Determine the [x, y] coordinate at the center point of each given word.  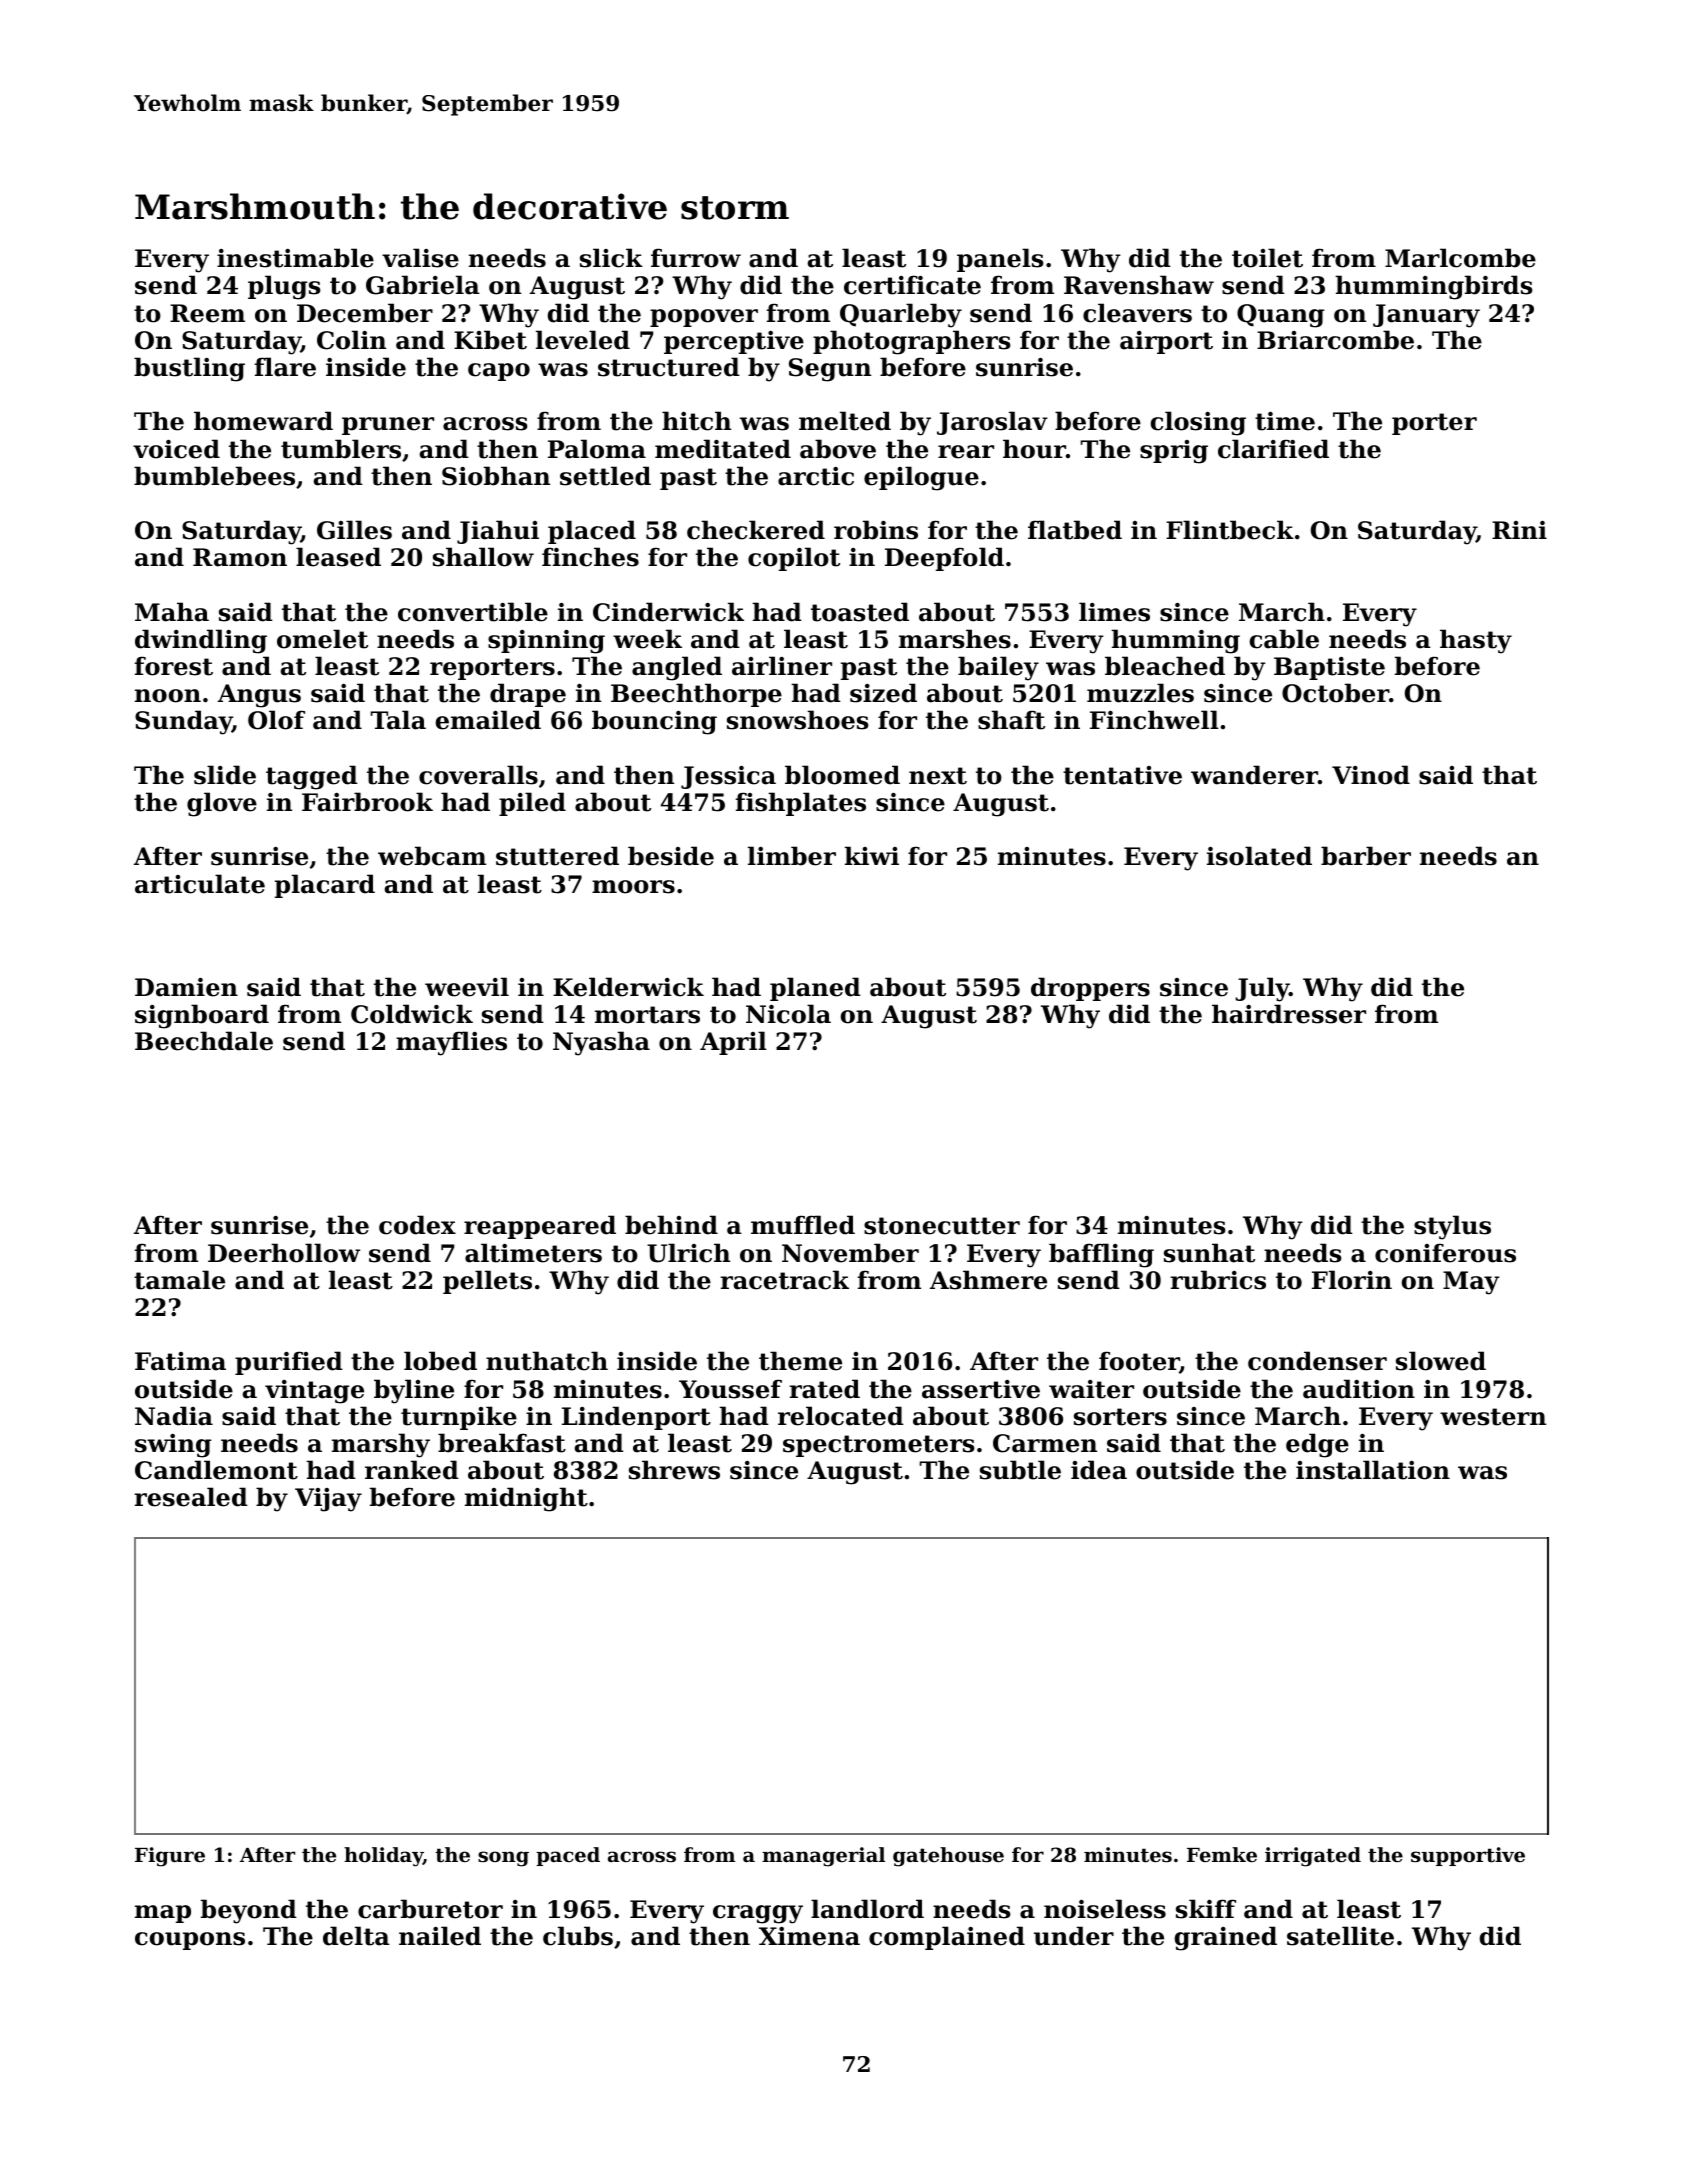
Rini [1519, 530]
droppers [1090, 989]
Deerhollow [284, 1253]
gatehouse [948, 1857]
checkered [756, 530]
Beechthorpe [696, 695]
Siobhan [496, 476]
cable [1284, 639]
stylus [1452, 1227]
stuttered [557, 856]
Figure [170, 1857]
